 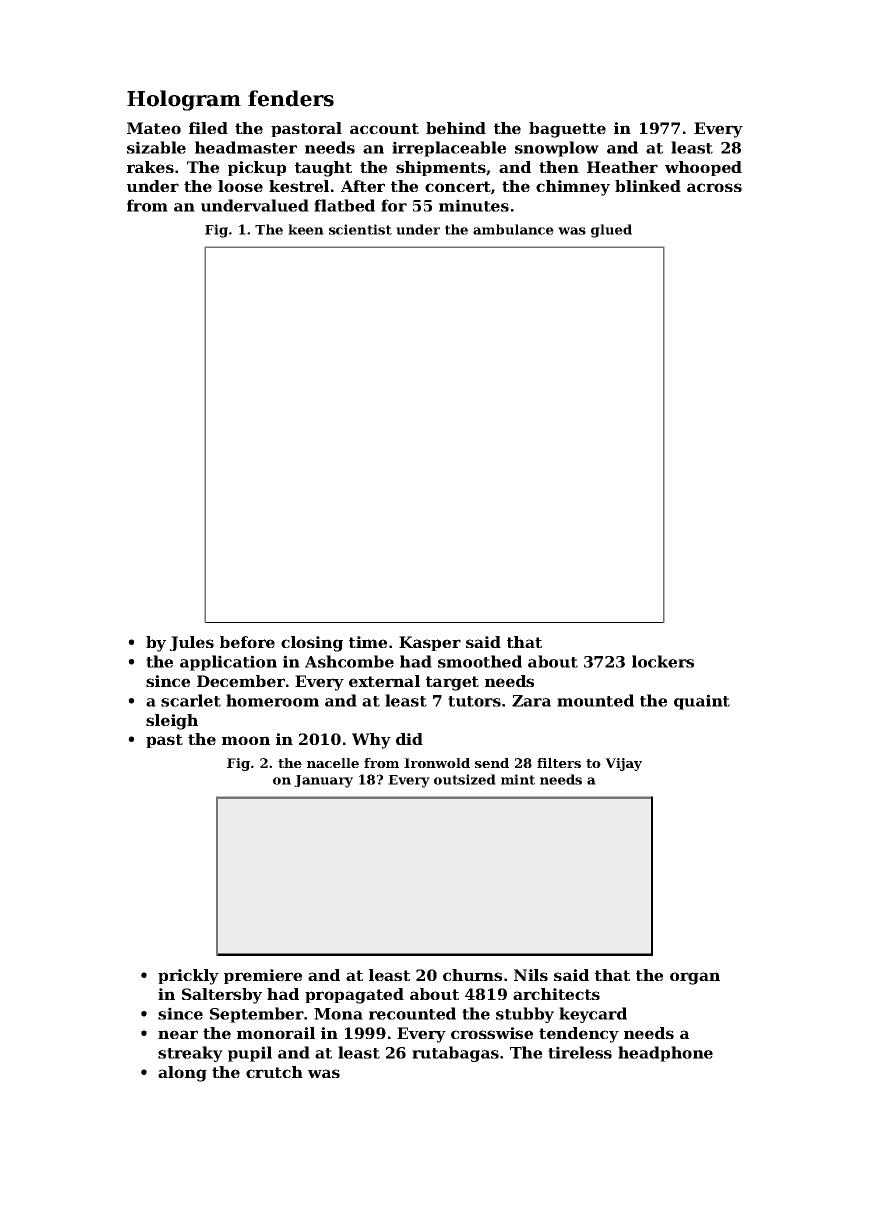 I want to click on January, so click(x=323, y=781).
